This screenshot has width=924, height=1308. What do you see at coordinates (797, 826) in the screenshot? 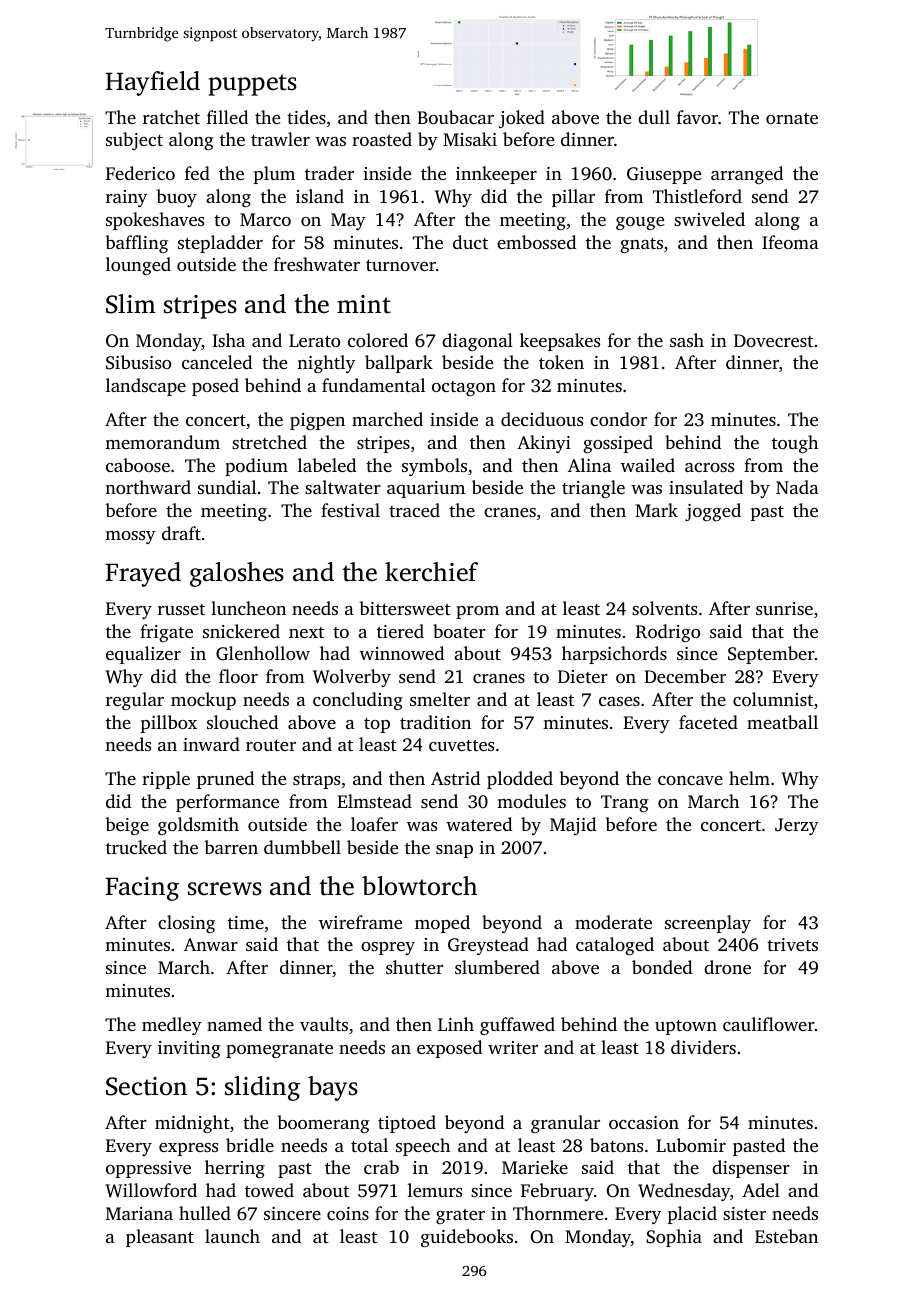
I see `Jerzy` at bounding box center [797, 826].
